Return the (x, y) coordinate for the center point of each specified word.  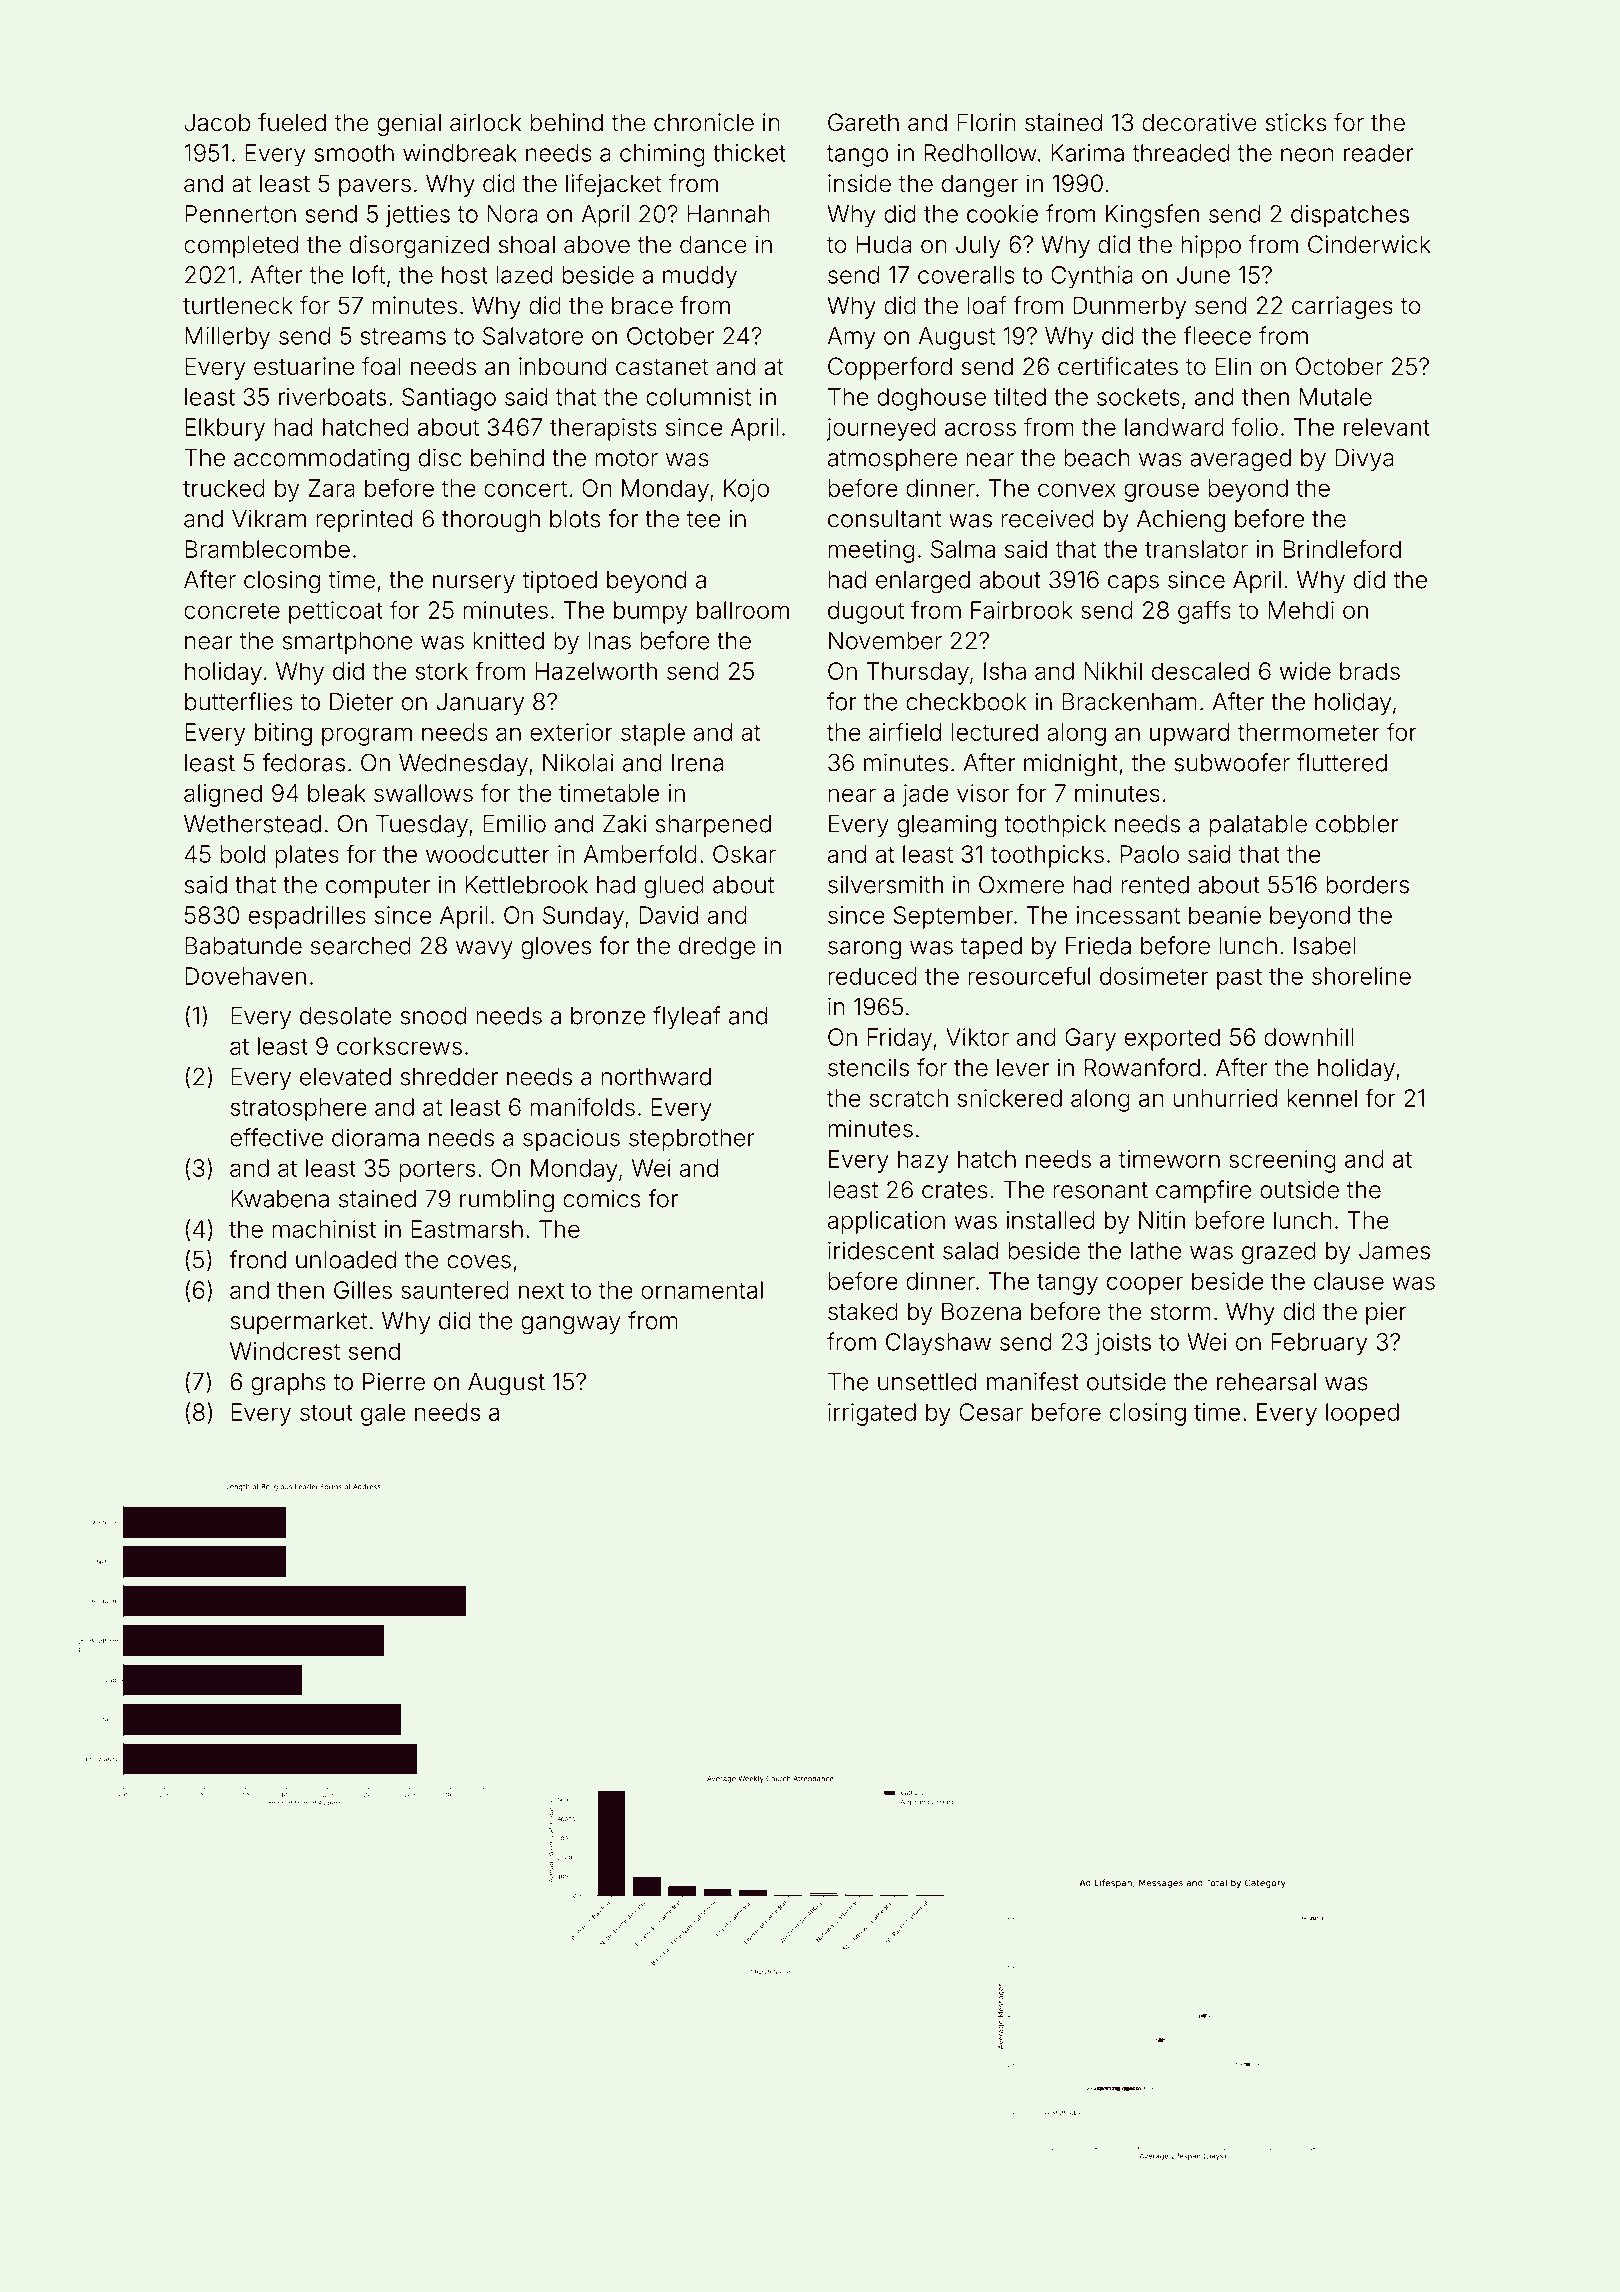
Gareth (863, 122)
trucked (224, 488)
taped (991, 948)
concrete (232, 610)
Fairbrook (1022, 610)
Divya (1364, 459)
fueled (292, 122)
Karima (1087, 153)
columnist (698, 397)
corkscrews (399, 1046)
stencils (868, 1067)
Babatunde (243, 946)
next (541, 1290)
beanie (1225, 915)
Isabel (1325, 946)
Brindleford (1342, 548)
